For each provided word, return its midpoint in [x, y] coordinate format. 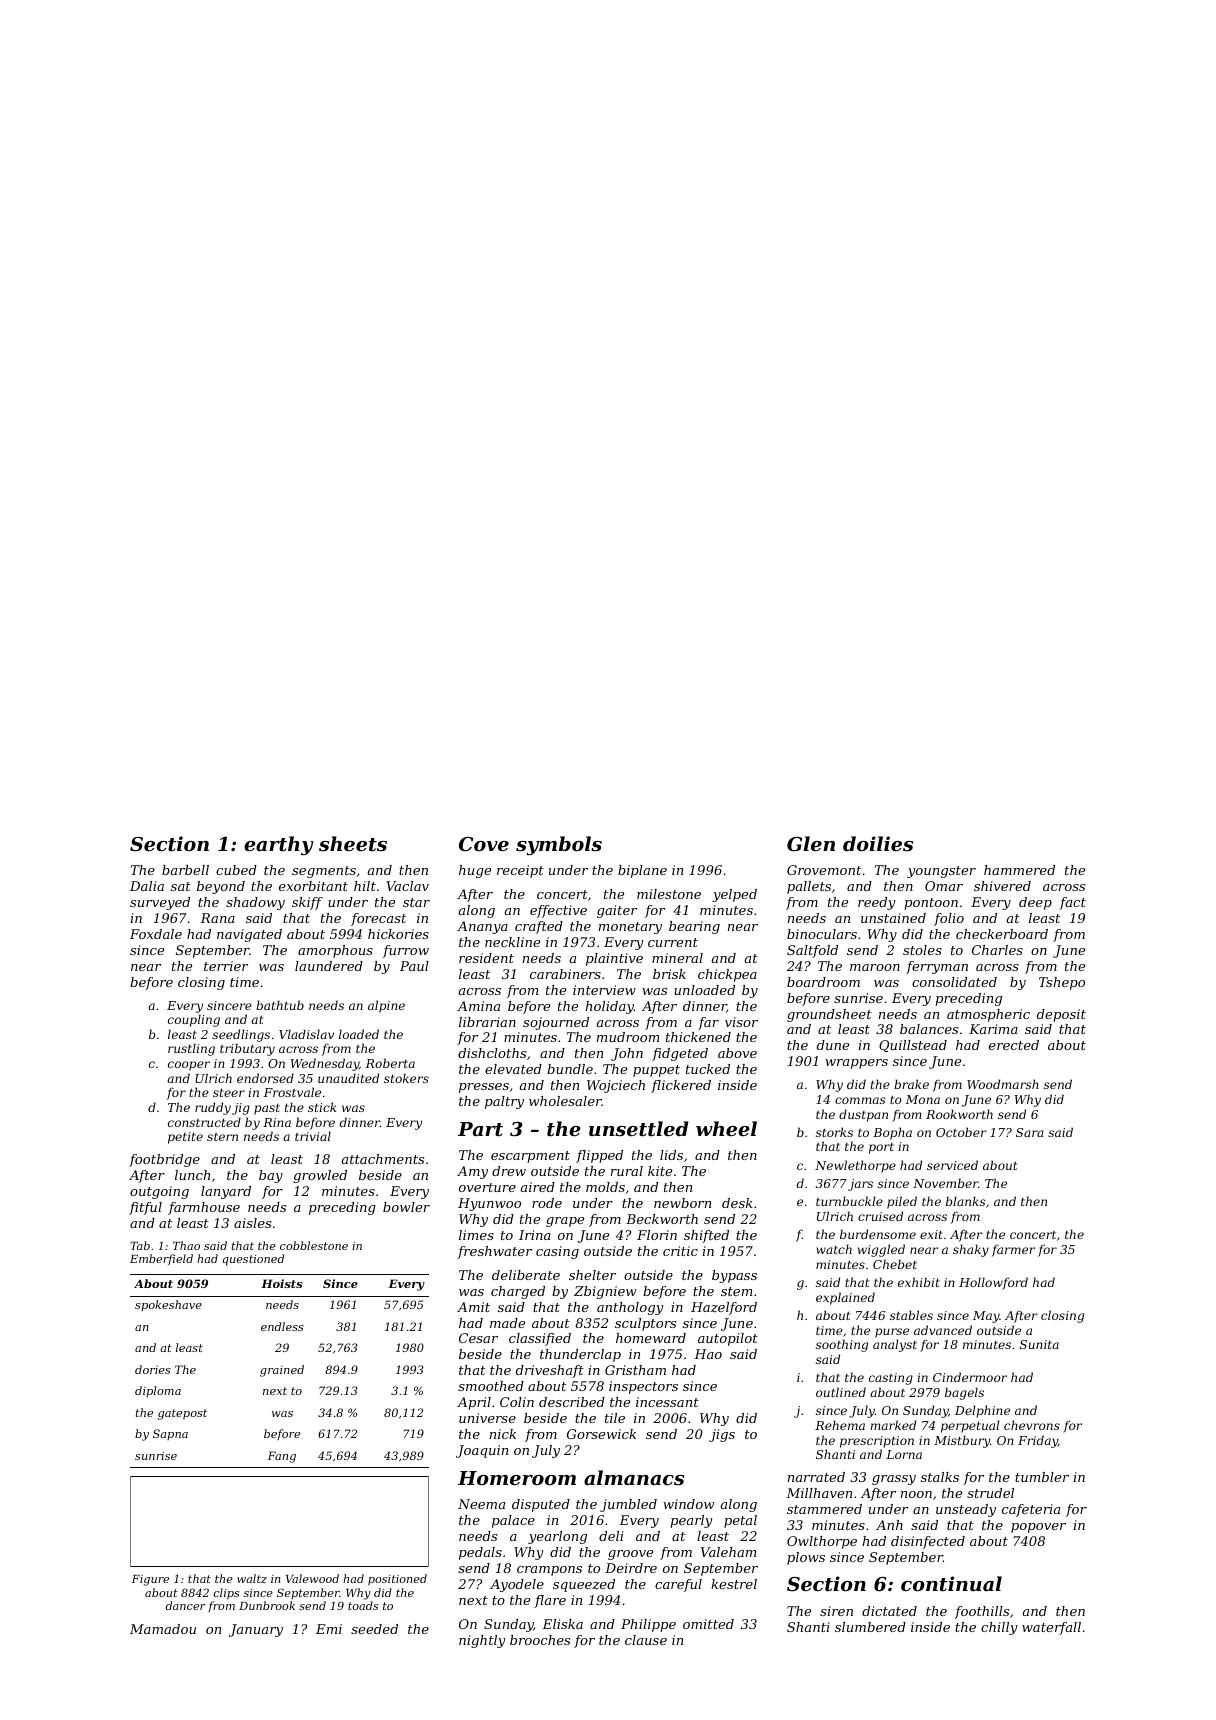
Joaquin [482, 1451]
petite [185, 1138]
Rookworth [959, 1114]
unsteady [966, 1510]
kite [660, 1171]
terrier [226, 966]
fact [1072, 903]
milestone [669, 894]
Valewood [312, 1578]
